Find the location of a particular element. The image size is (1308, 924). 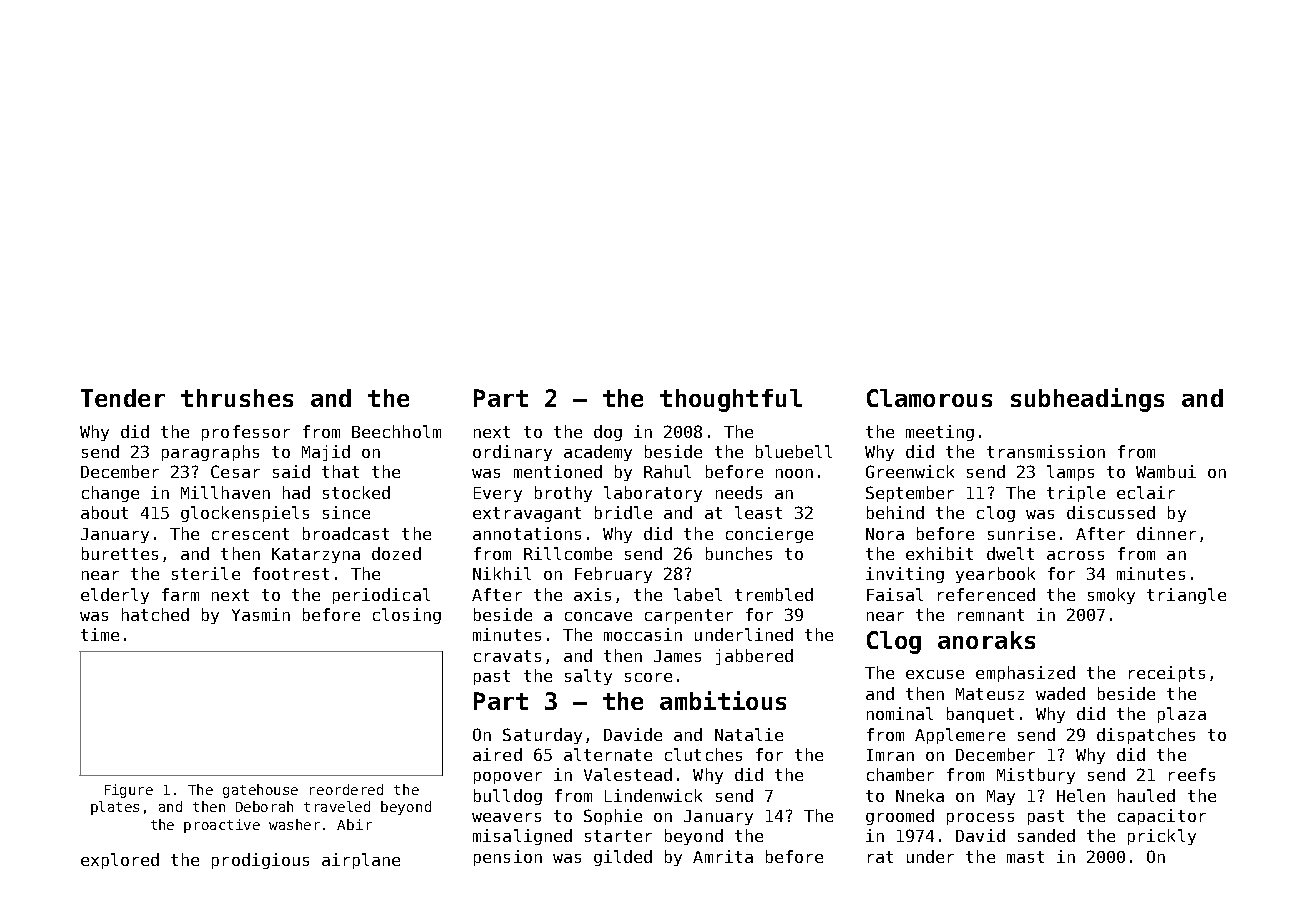

explored is located at coordinates (120, 861).
